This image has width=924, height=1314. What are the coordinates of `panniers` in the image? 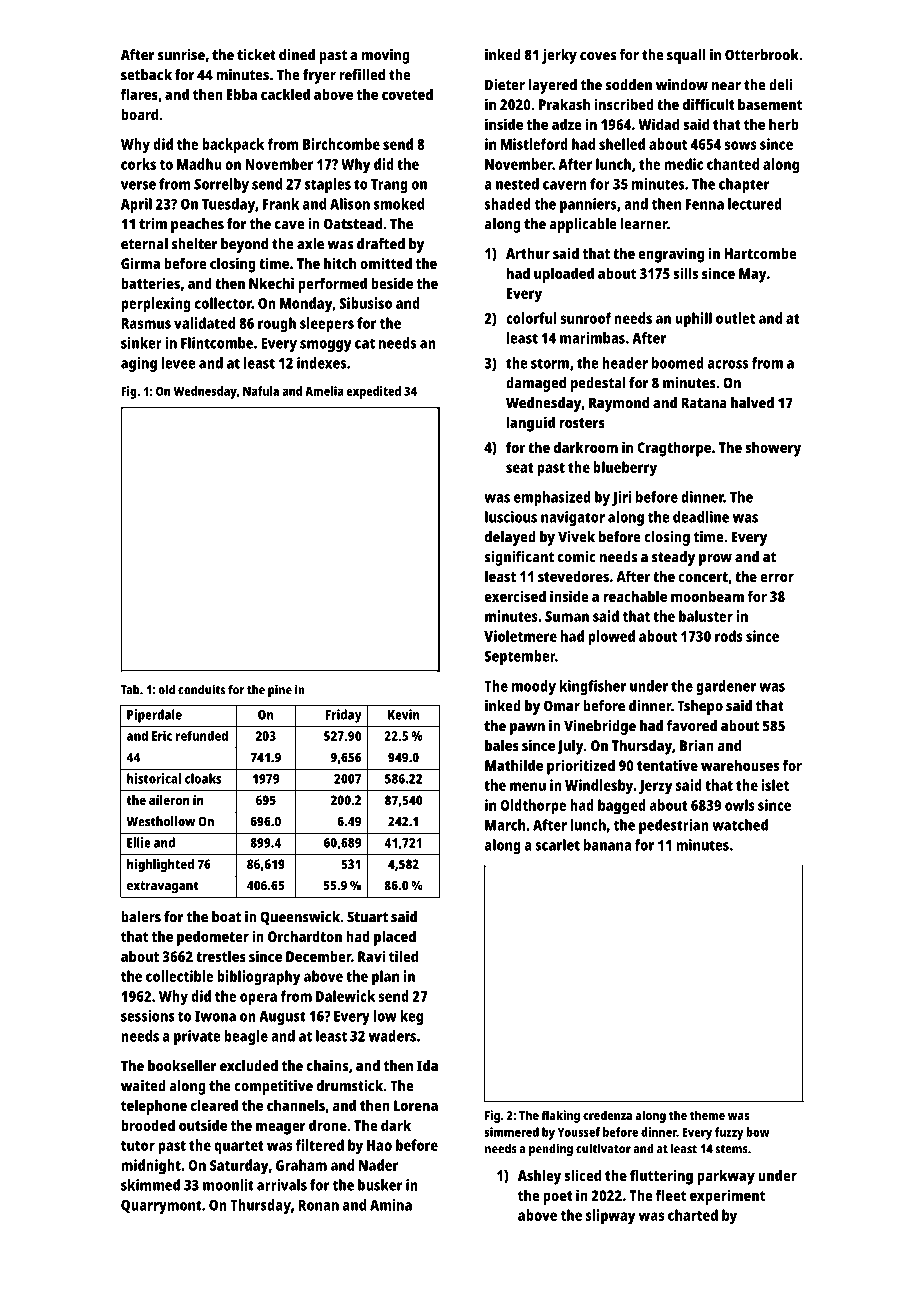 It's located at (588, 205).
